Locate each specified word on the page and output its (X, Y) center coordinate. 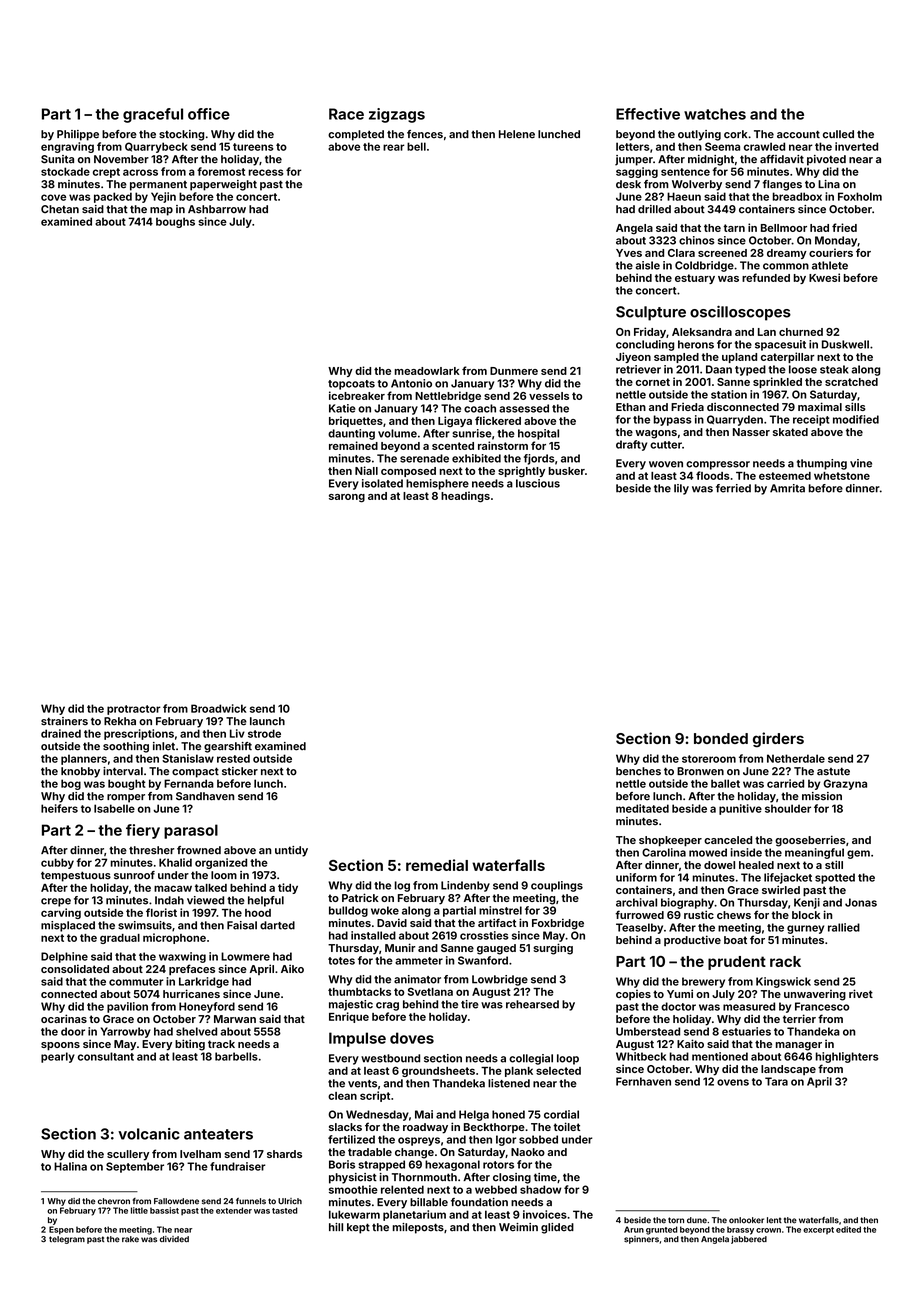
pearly (58, 1057)
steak (834, 369)
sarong (347, 498)
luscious (538, 483)
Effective (648, 114)
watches (715, 114)
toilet (566, 1126)
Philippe (78, 135)
